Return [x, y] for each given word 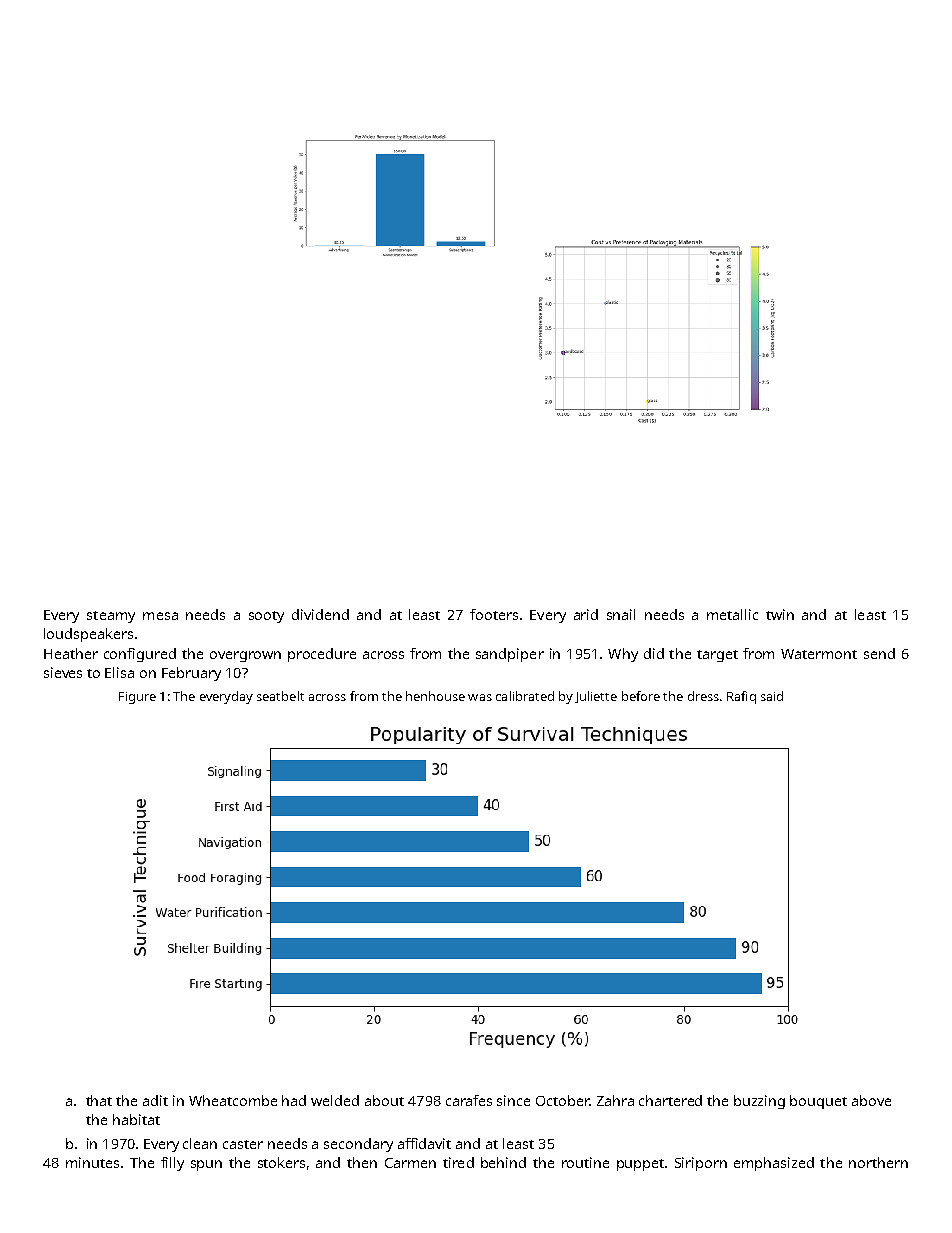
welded [335, 1100]
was [480, 697]
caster [243, 1144]
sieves [63, 672]
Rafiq [741, 697]
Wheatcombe [233, 1100]
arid [586, 614]
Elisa [119, 672]
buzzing [759, 1102]
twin [780, 614]
